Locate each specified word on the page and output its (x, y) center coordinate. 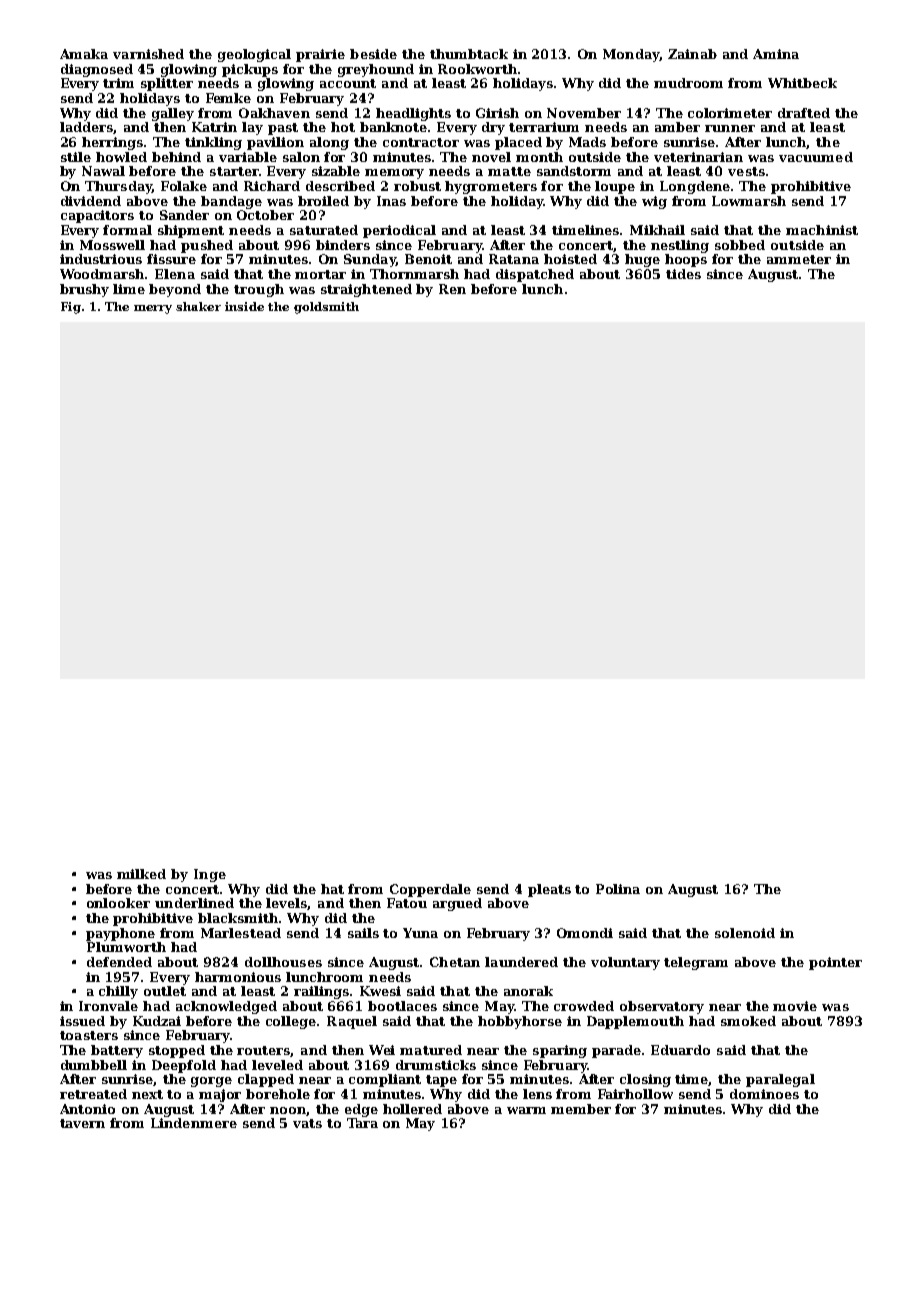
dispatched (535, 275)
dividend (91, 201)
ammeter (799, 259)
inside (244, 306)
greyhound (376, 70)
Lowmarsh (749, 201)
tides (683, 274)
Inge (210, 875)
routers (264, 1051)
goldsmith (326, 308)
